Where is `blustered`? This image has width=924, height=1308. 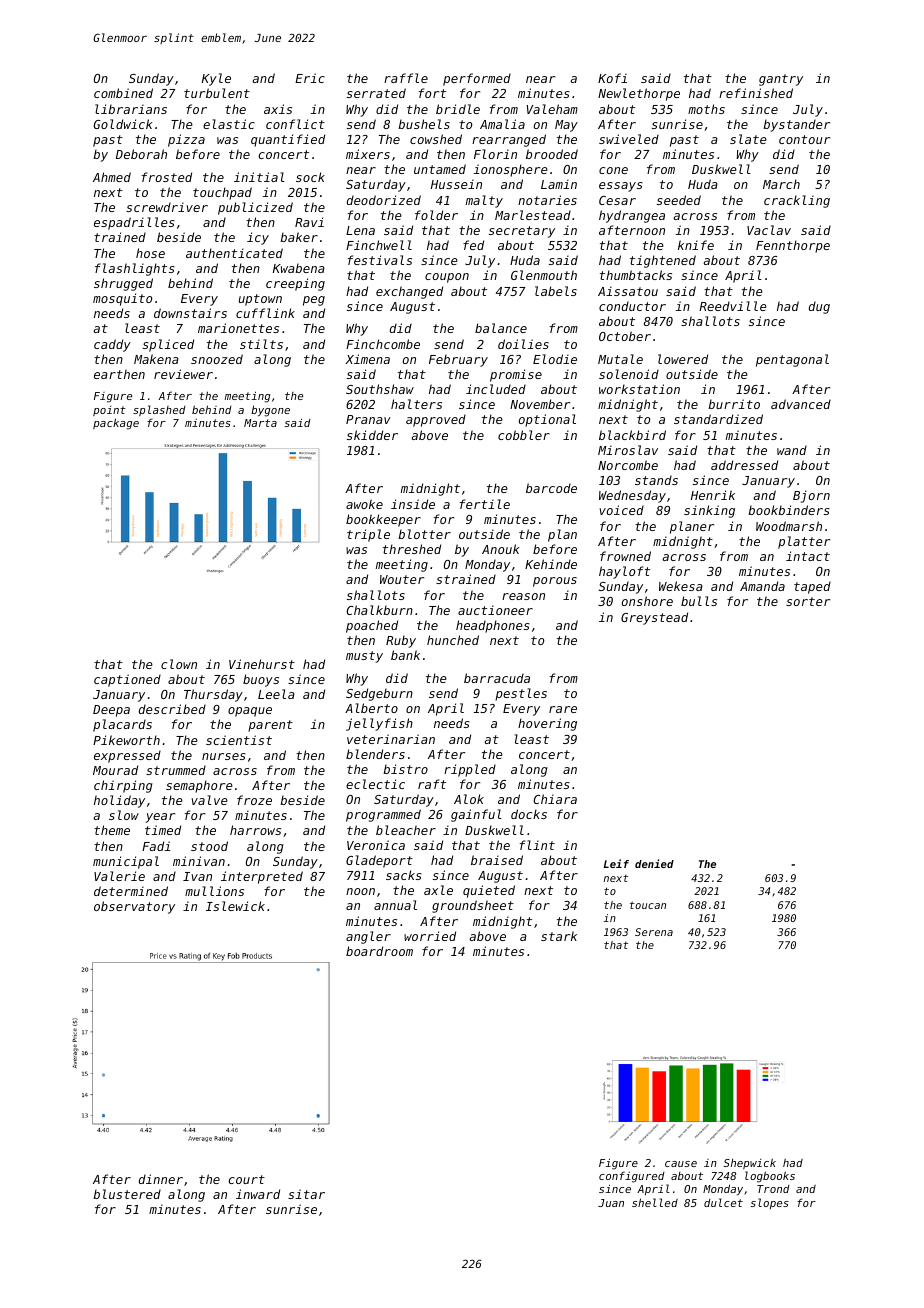 blustered is located at coordinates (127, 1194).
